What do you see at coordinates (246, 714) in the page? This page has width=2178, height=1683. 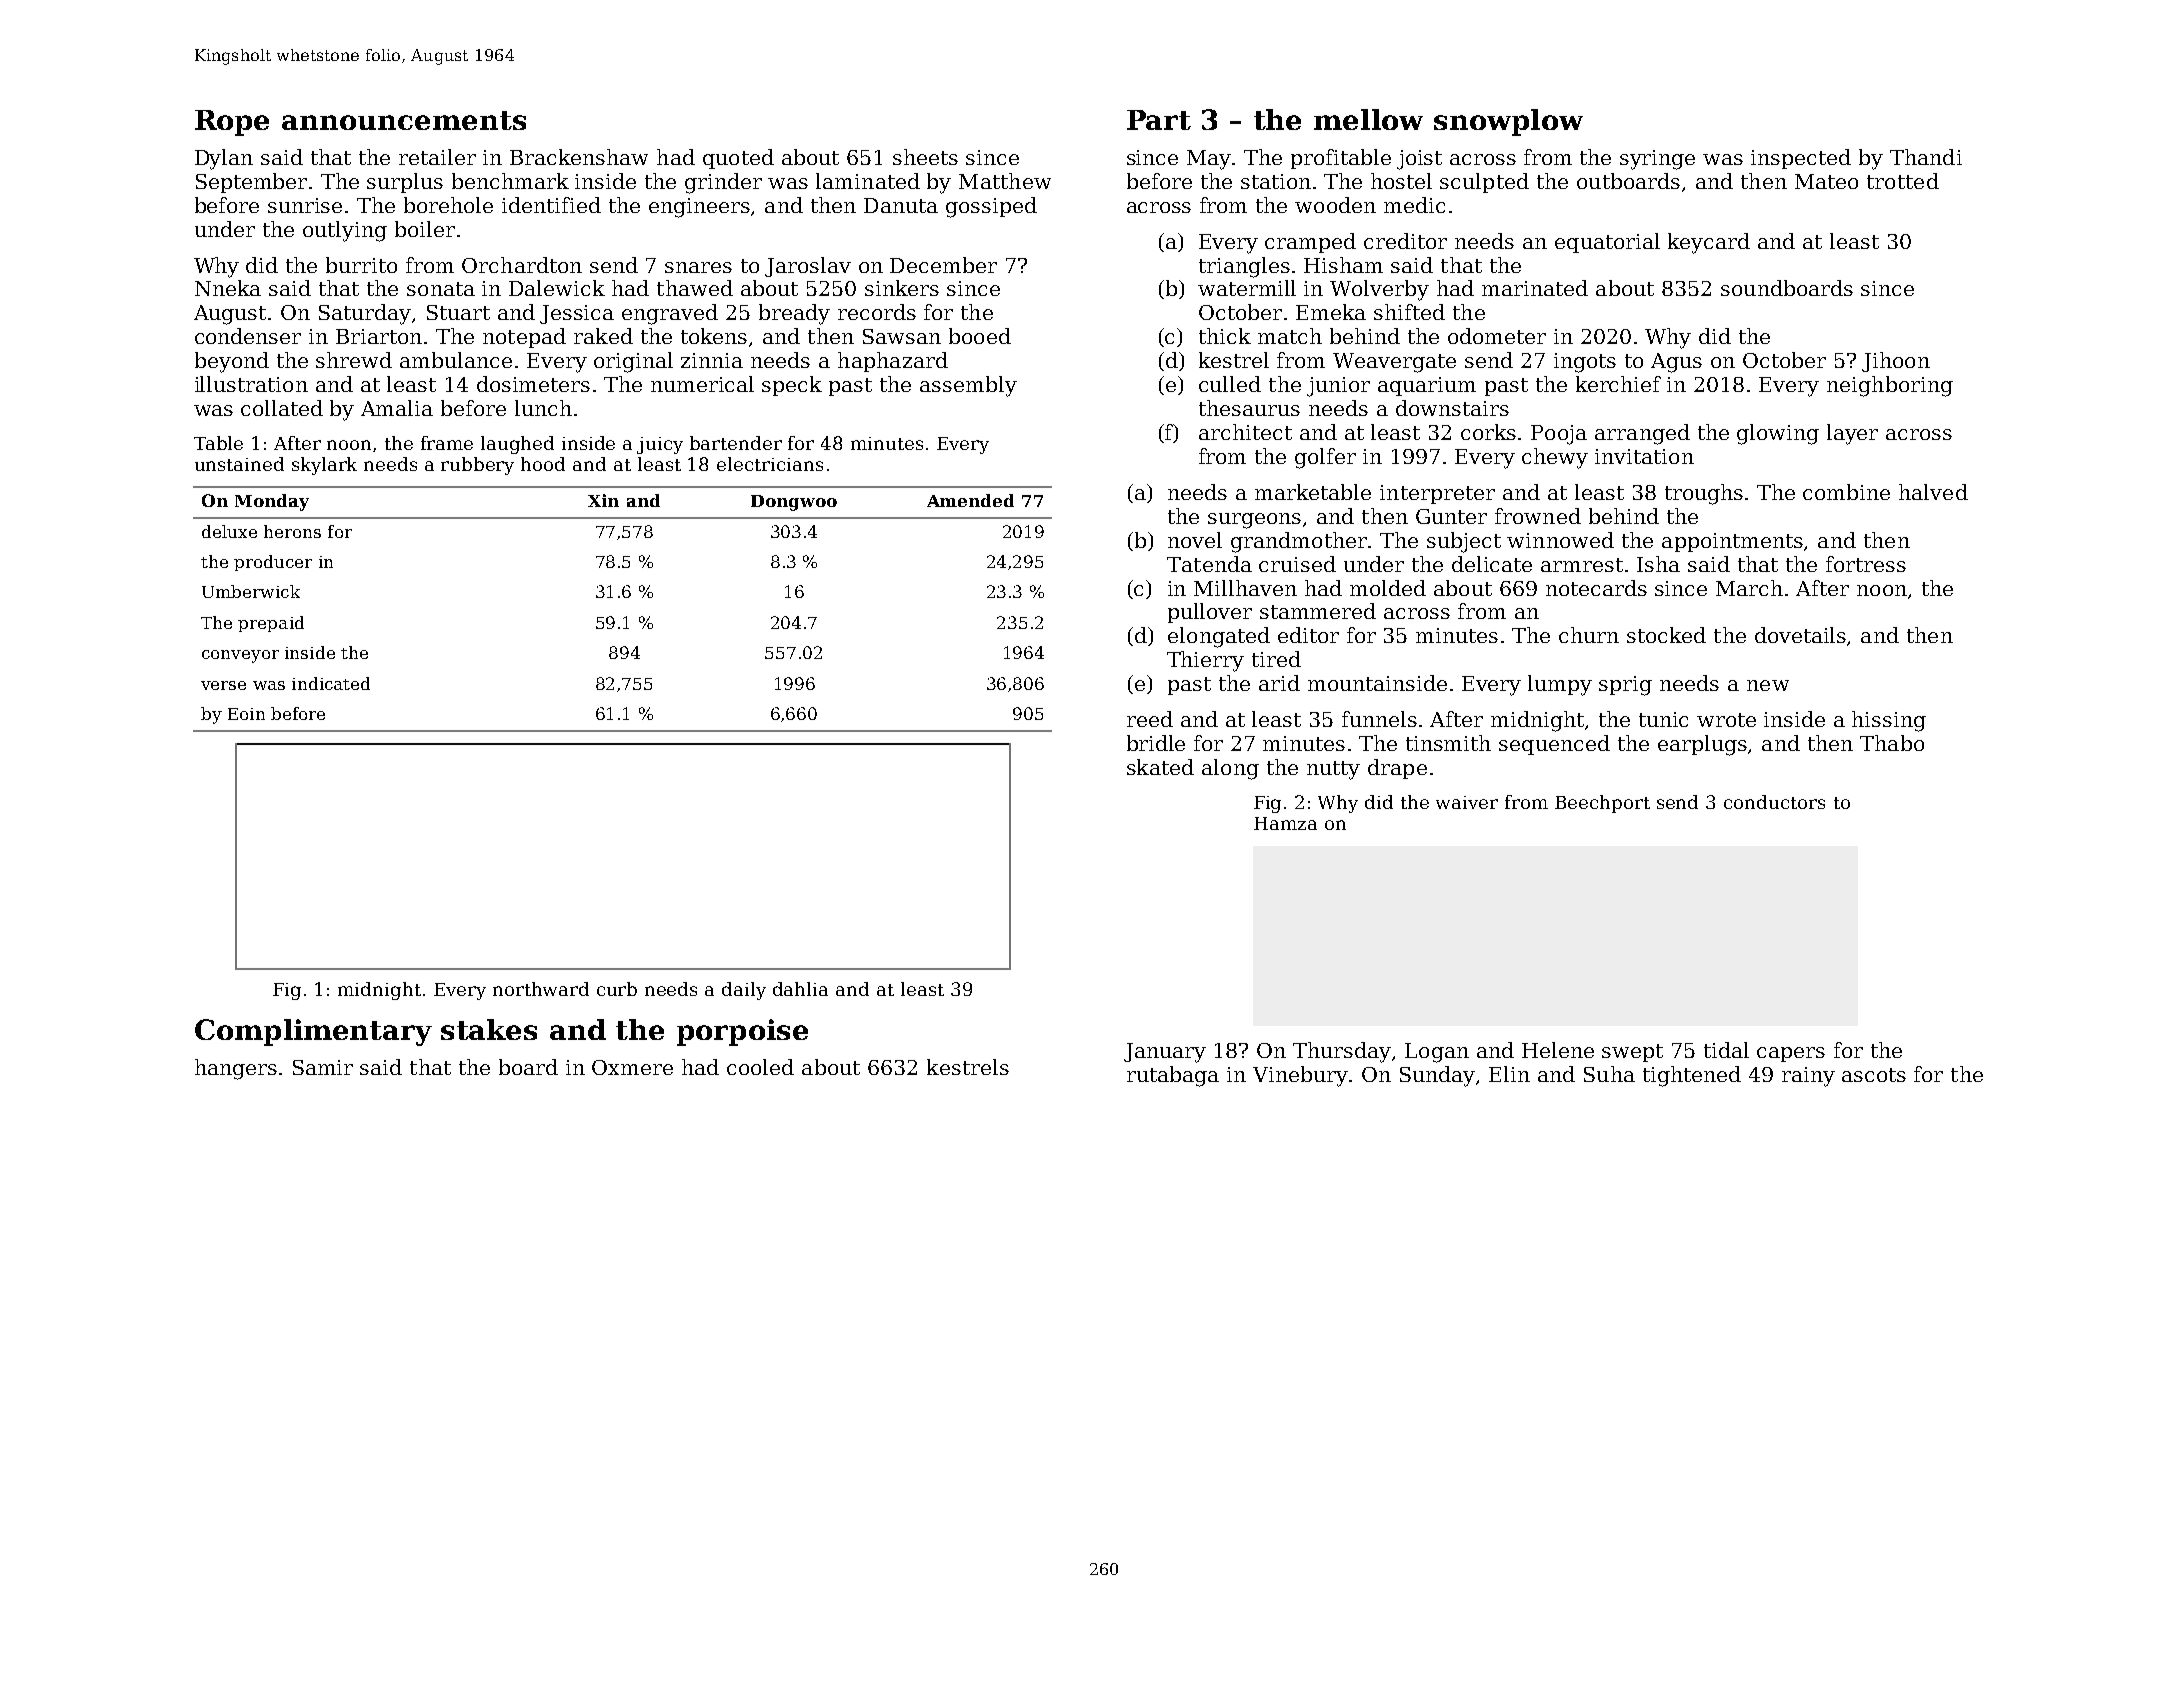 I see `Eoin` at bounding box center [246, 714].
